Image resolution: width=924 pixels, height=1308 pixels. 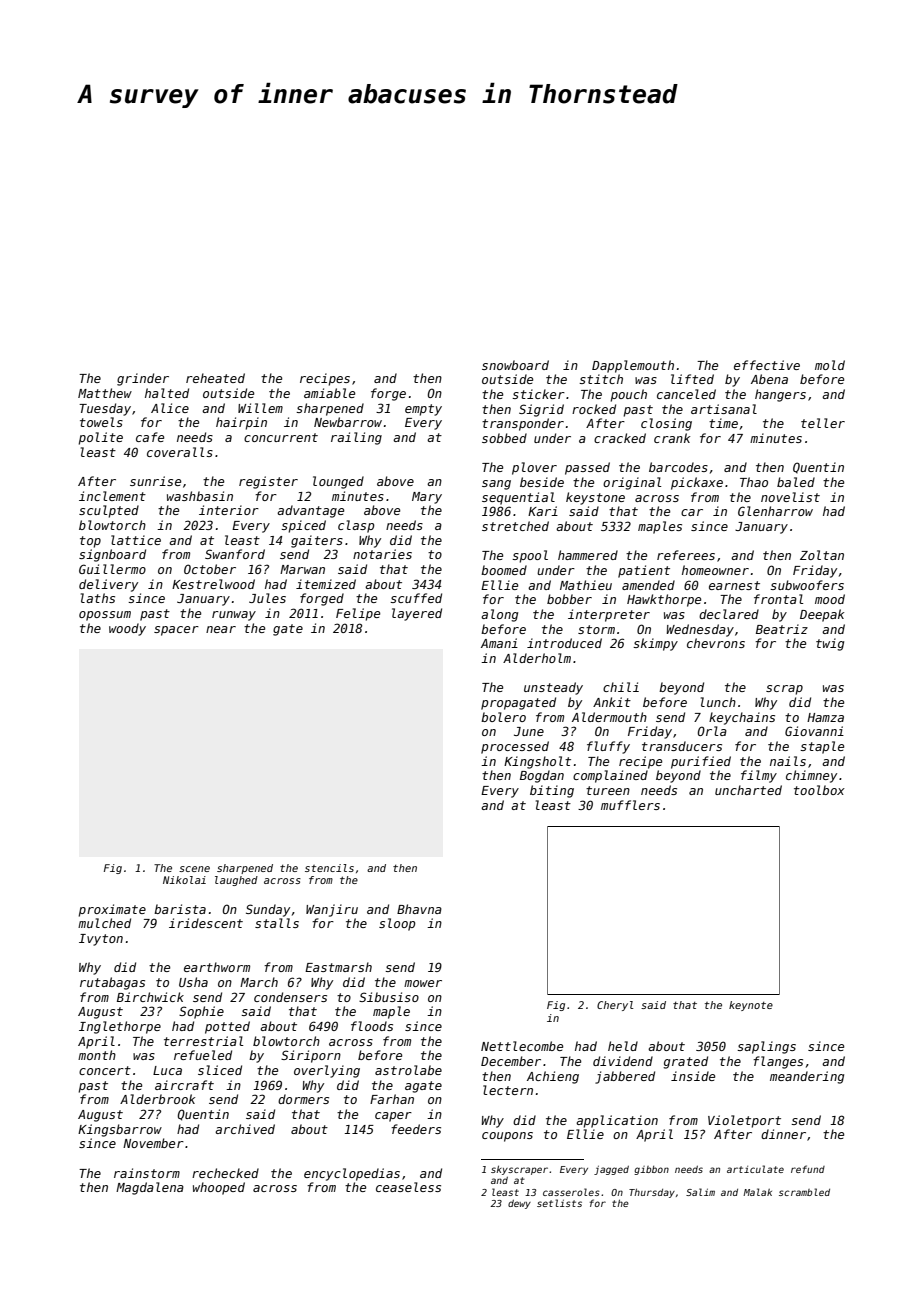 What do you see at coordinates (419, 909) in the page?
I see `Bhavna` at bounding box center [419, 909].
